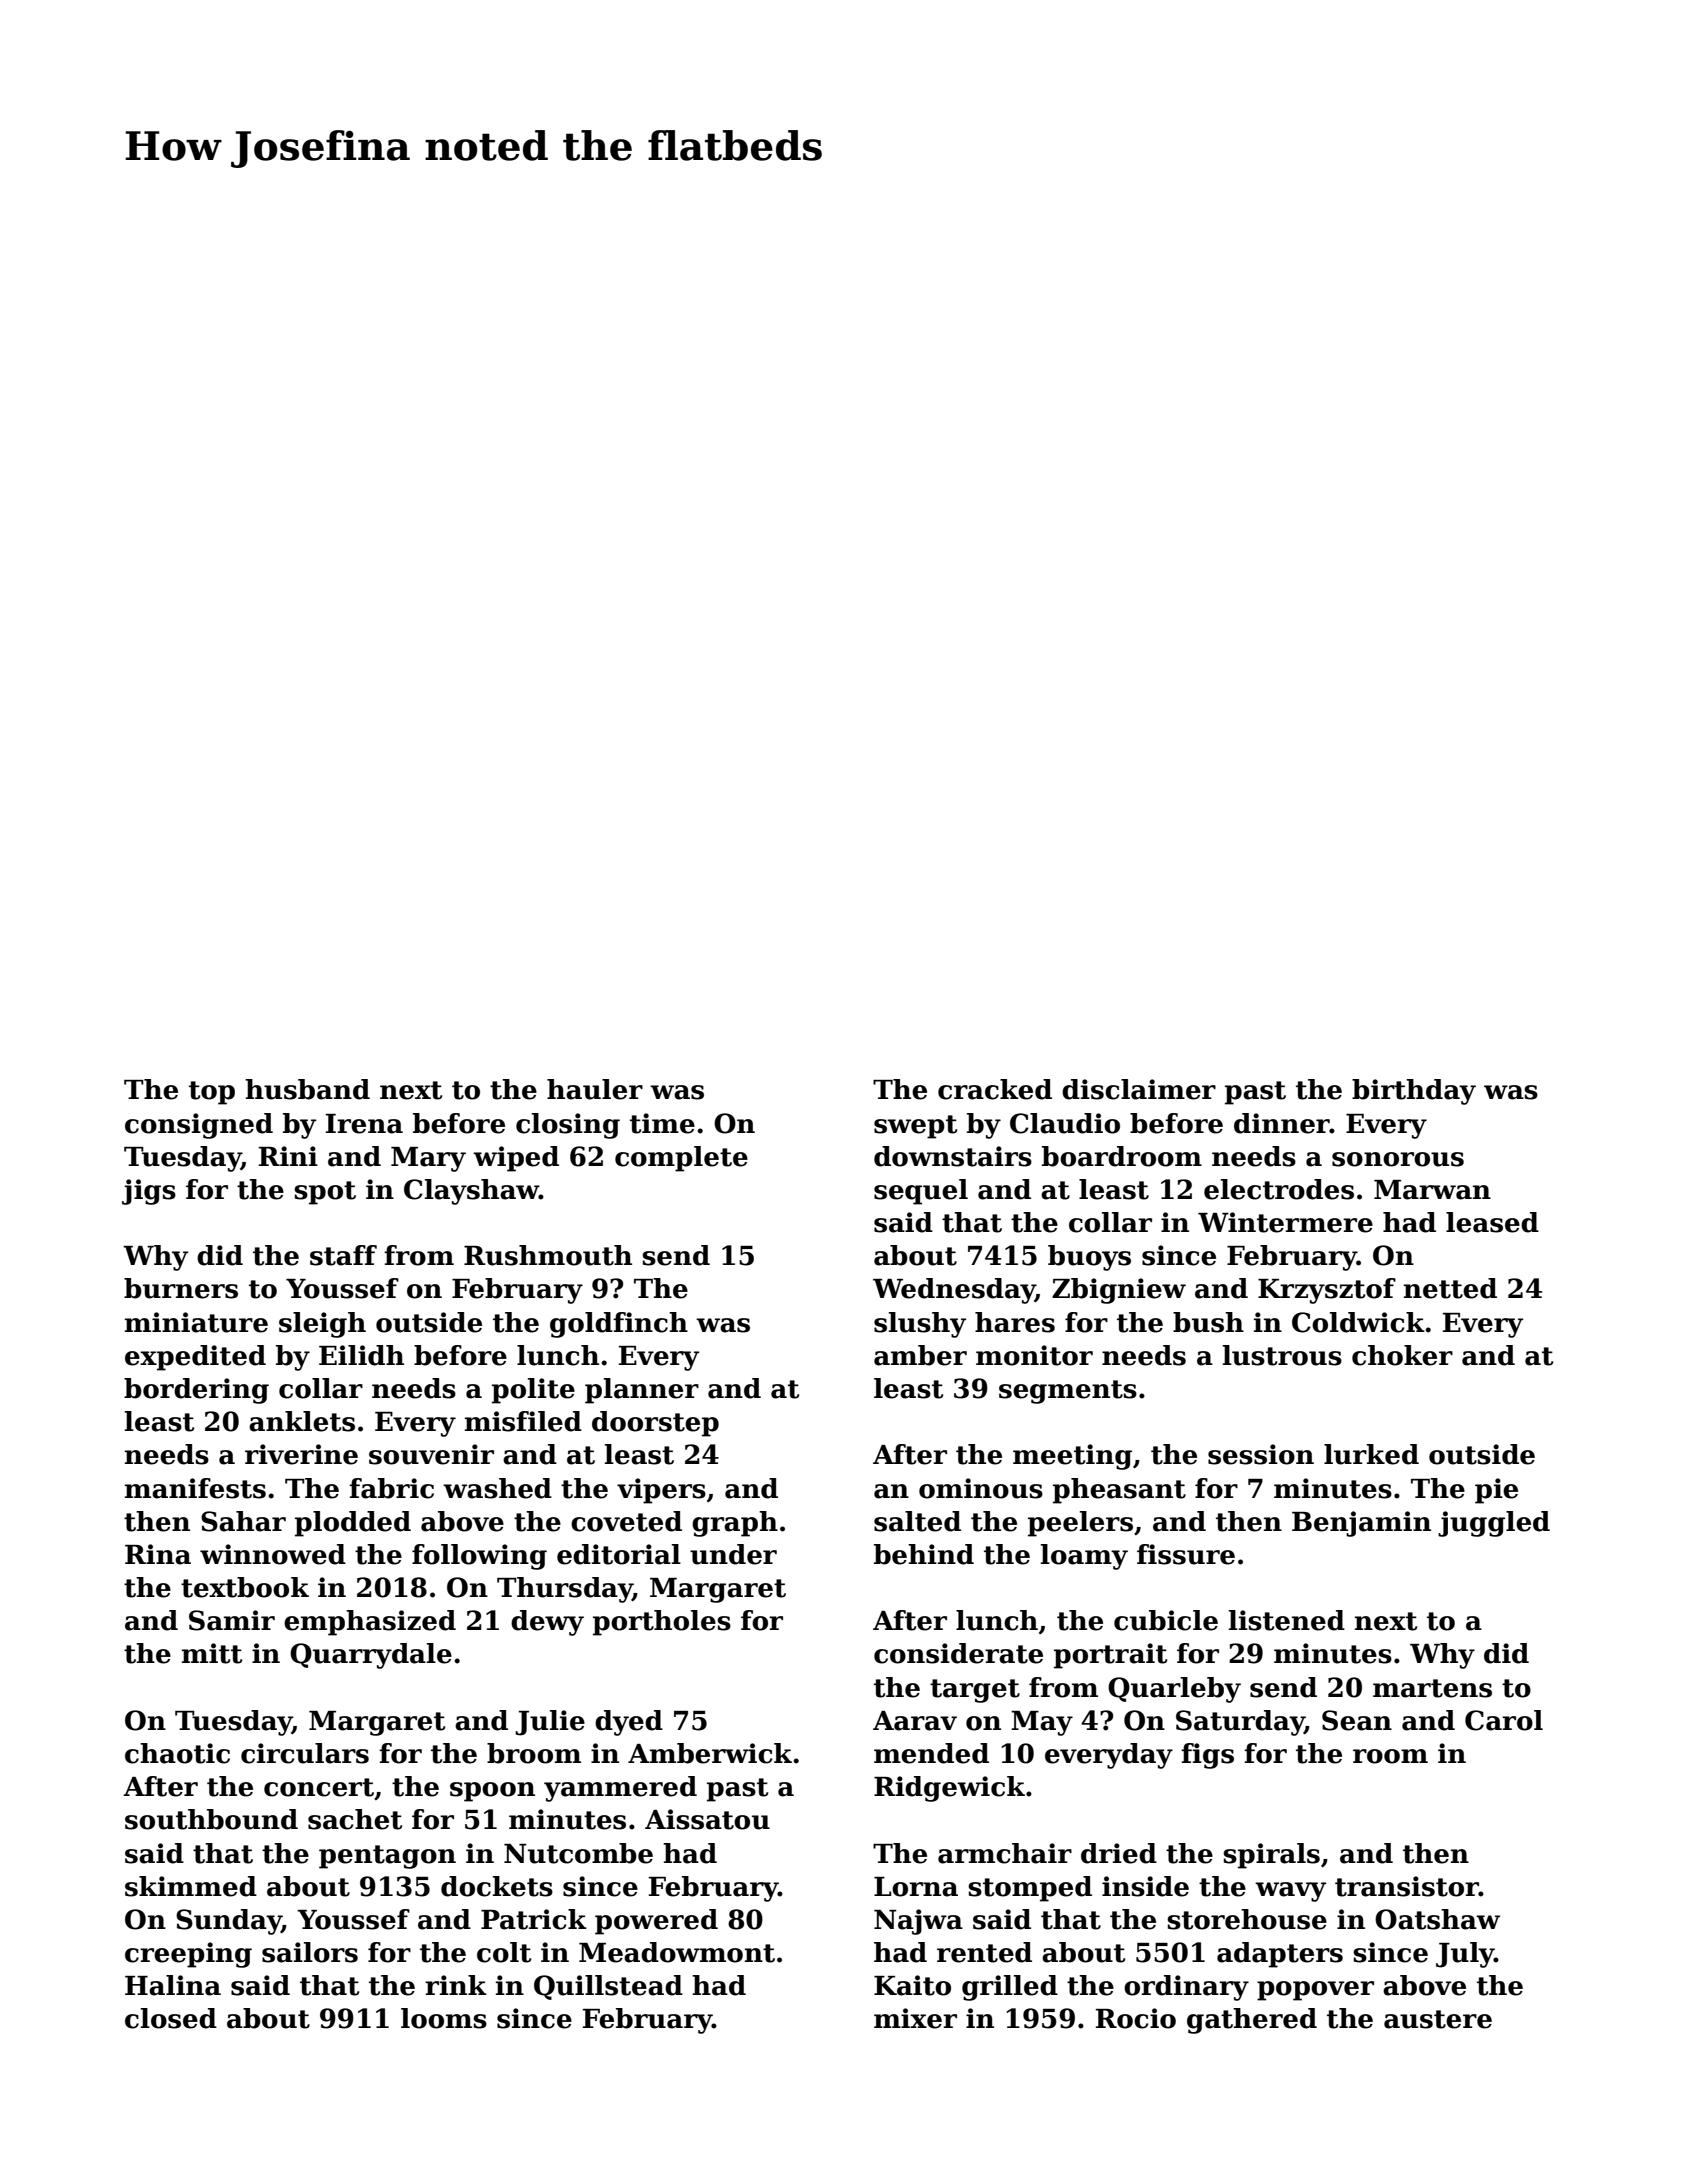 The image size is (1683, 2178). Describe the element at coordinates (629, 1723) in the document. I see `dyed` at that location.
